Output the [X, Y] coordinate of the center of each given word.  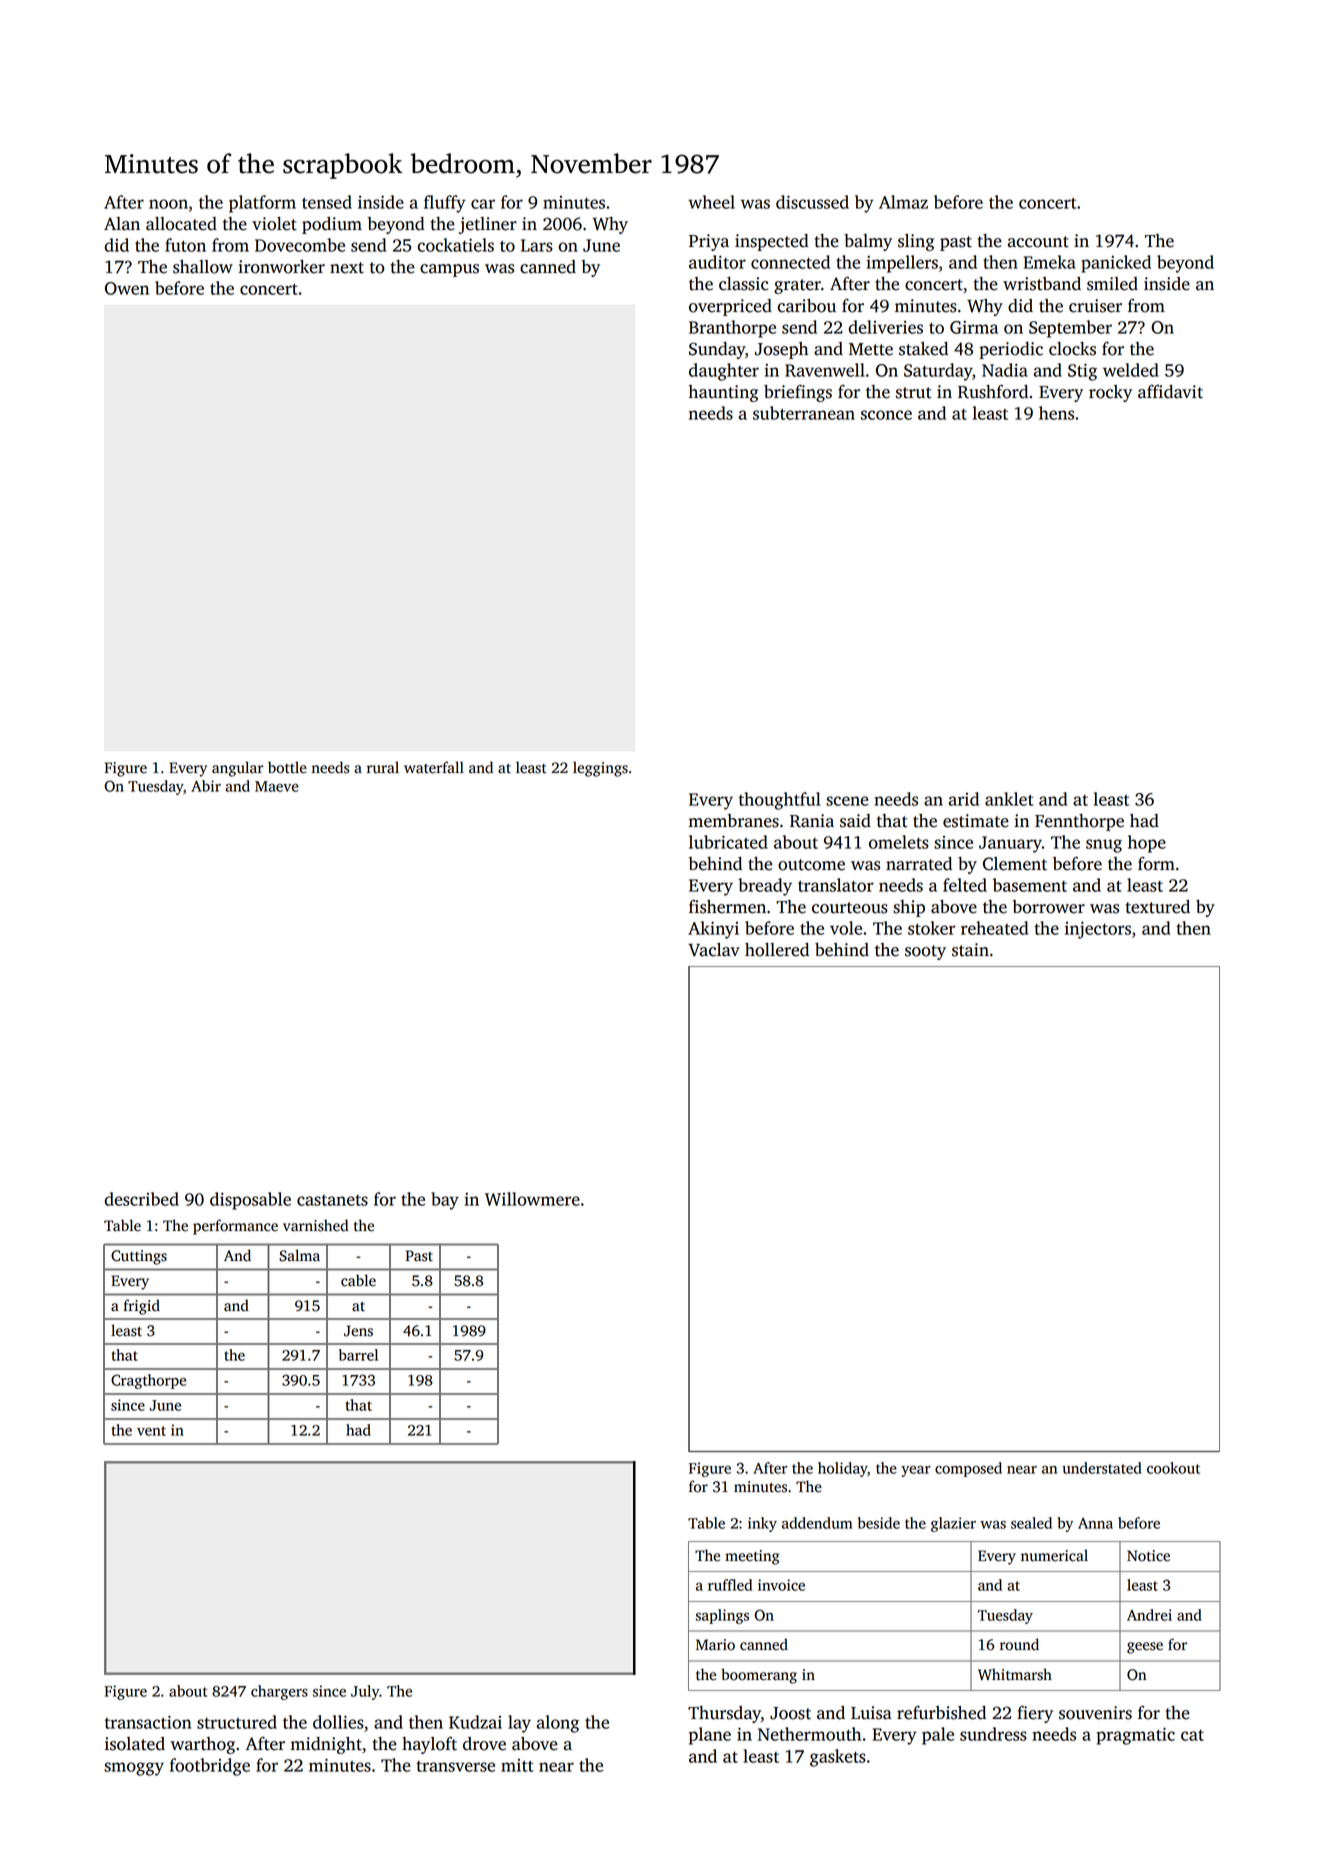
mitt [517, 1765]
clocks [1072, 349]
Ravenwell [825, 370]
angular [237, 769]
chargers [279, 1692]
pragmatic [1136, 1736]
